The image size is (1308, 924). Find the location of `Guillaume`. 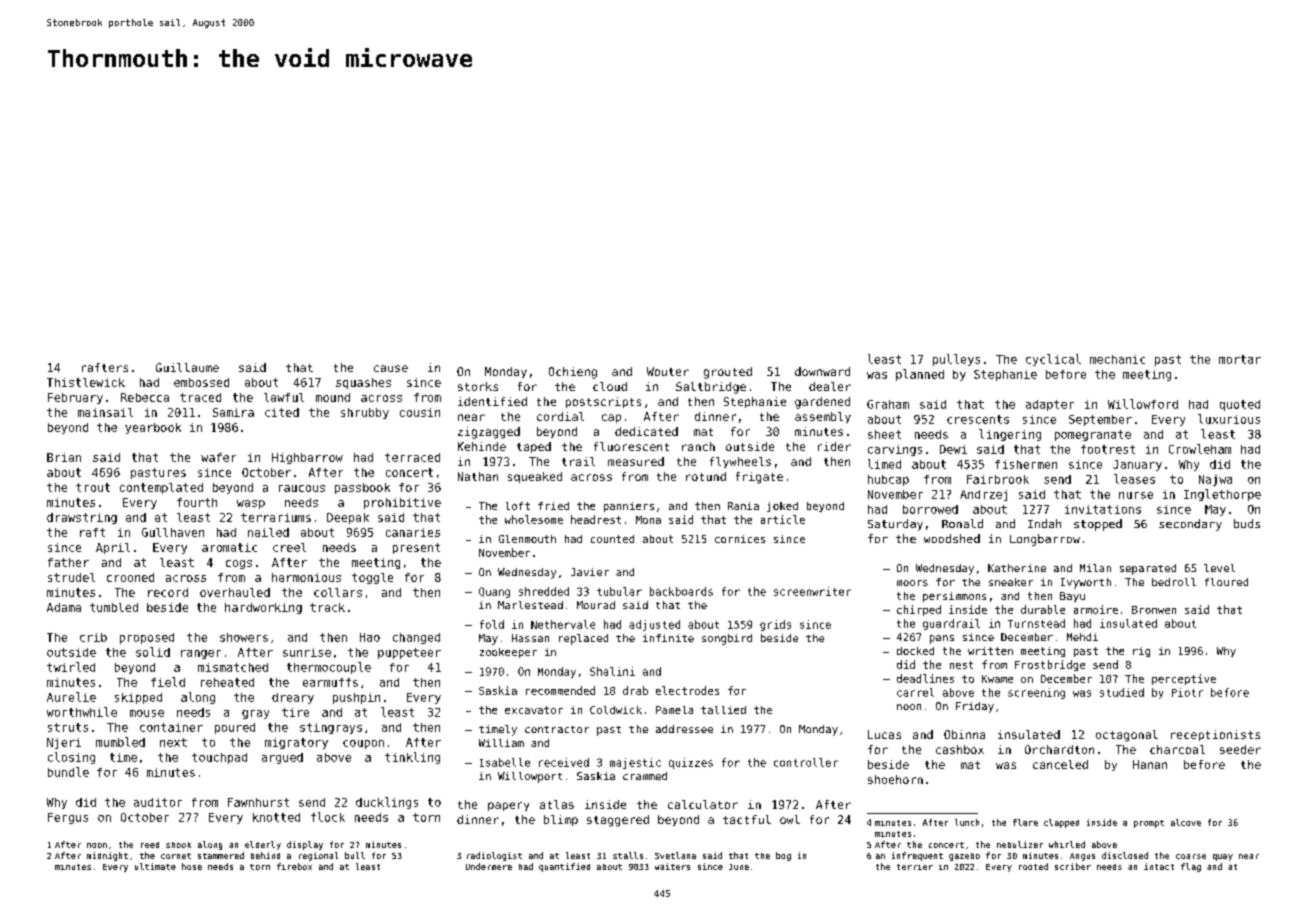

Guillaume is located at coordinates (187, 367).
